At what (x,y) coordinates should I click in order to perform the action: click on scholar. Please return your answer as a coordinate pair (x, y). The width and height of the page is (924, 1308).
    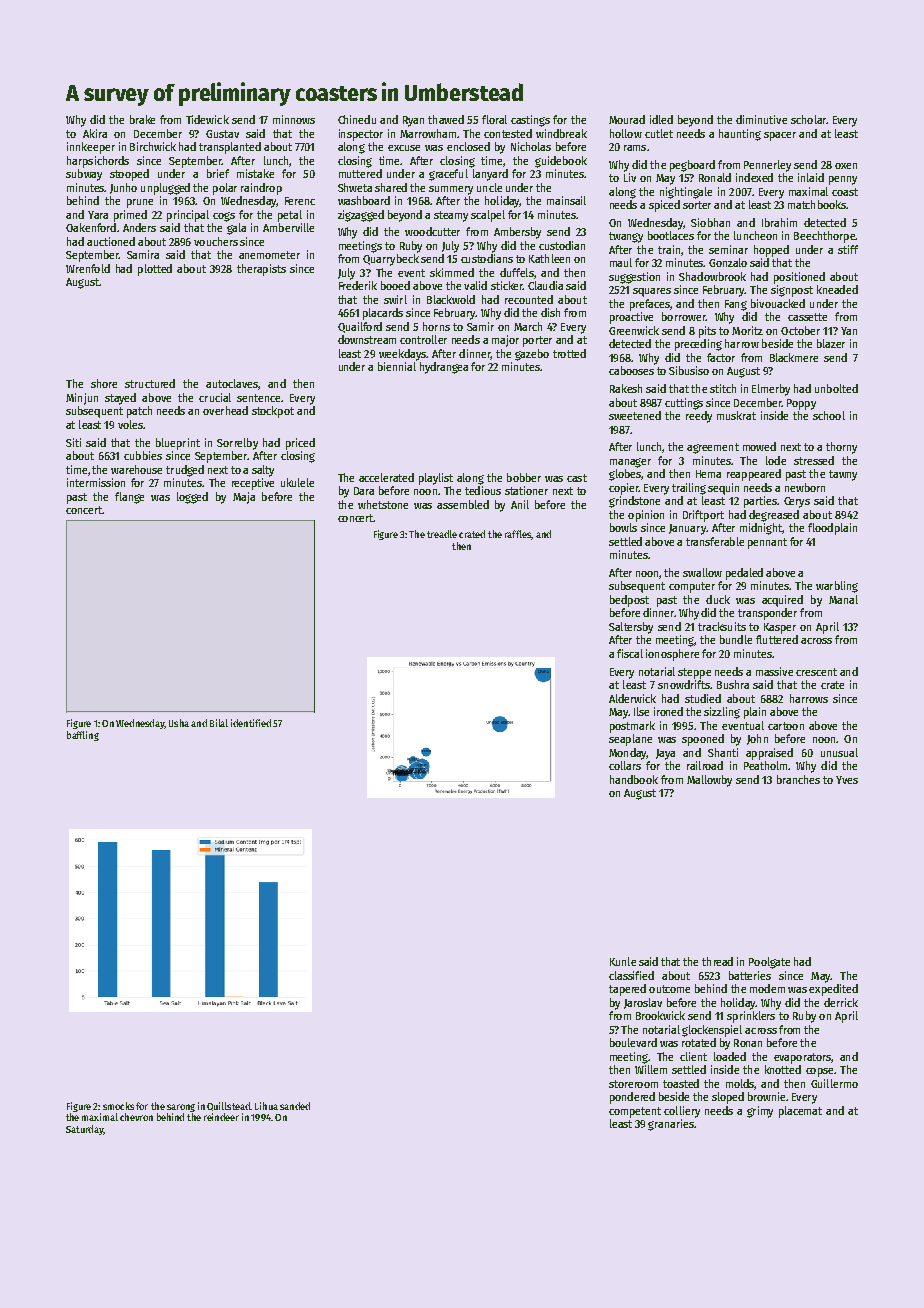
    Looking at the image, I should click on (808, 119).
